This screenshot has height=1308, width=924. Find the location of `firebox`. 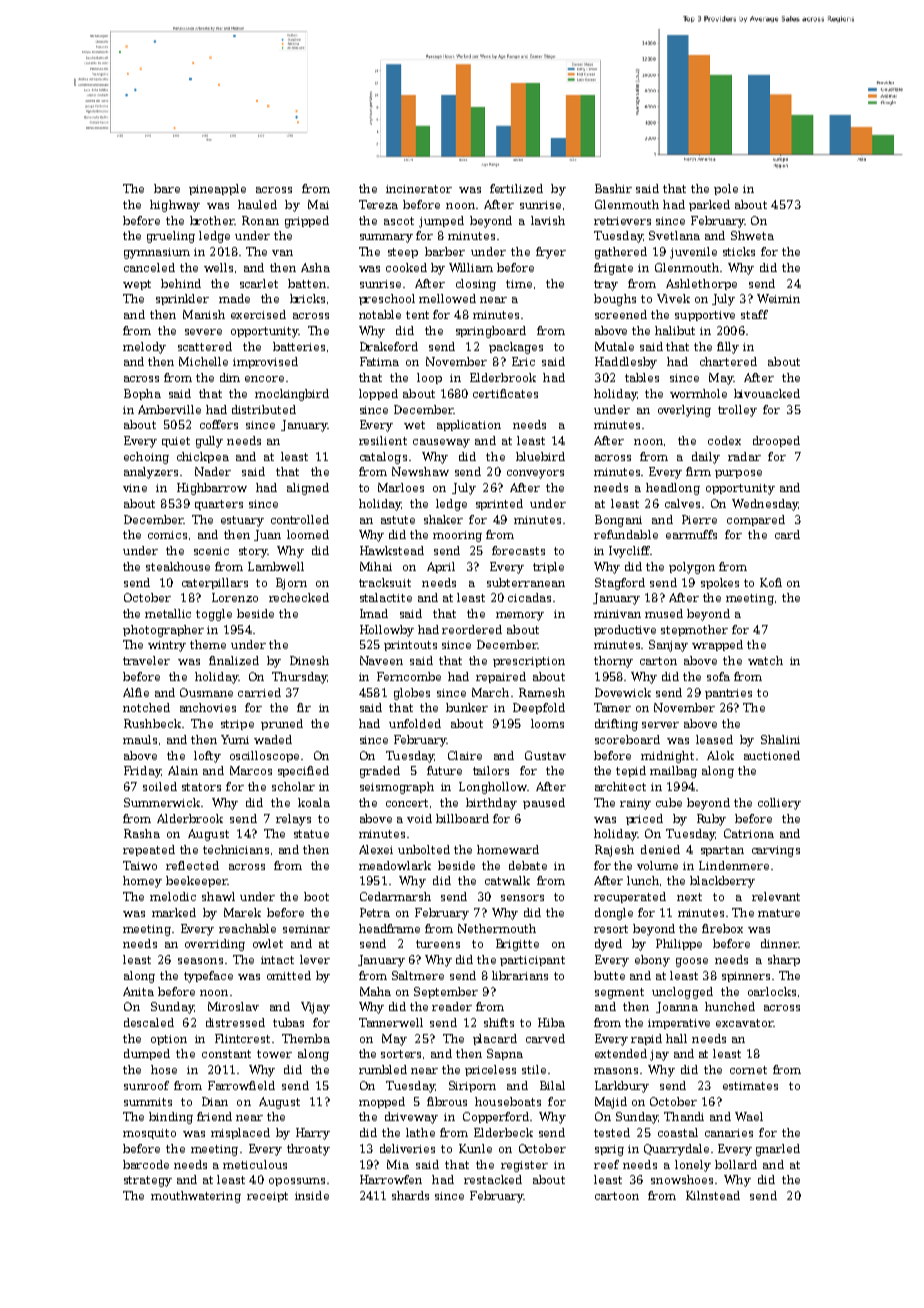

firebox is located at coordinates (722, 928).
